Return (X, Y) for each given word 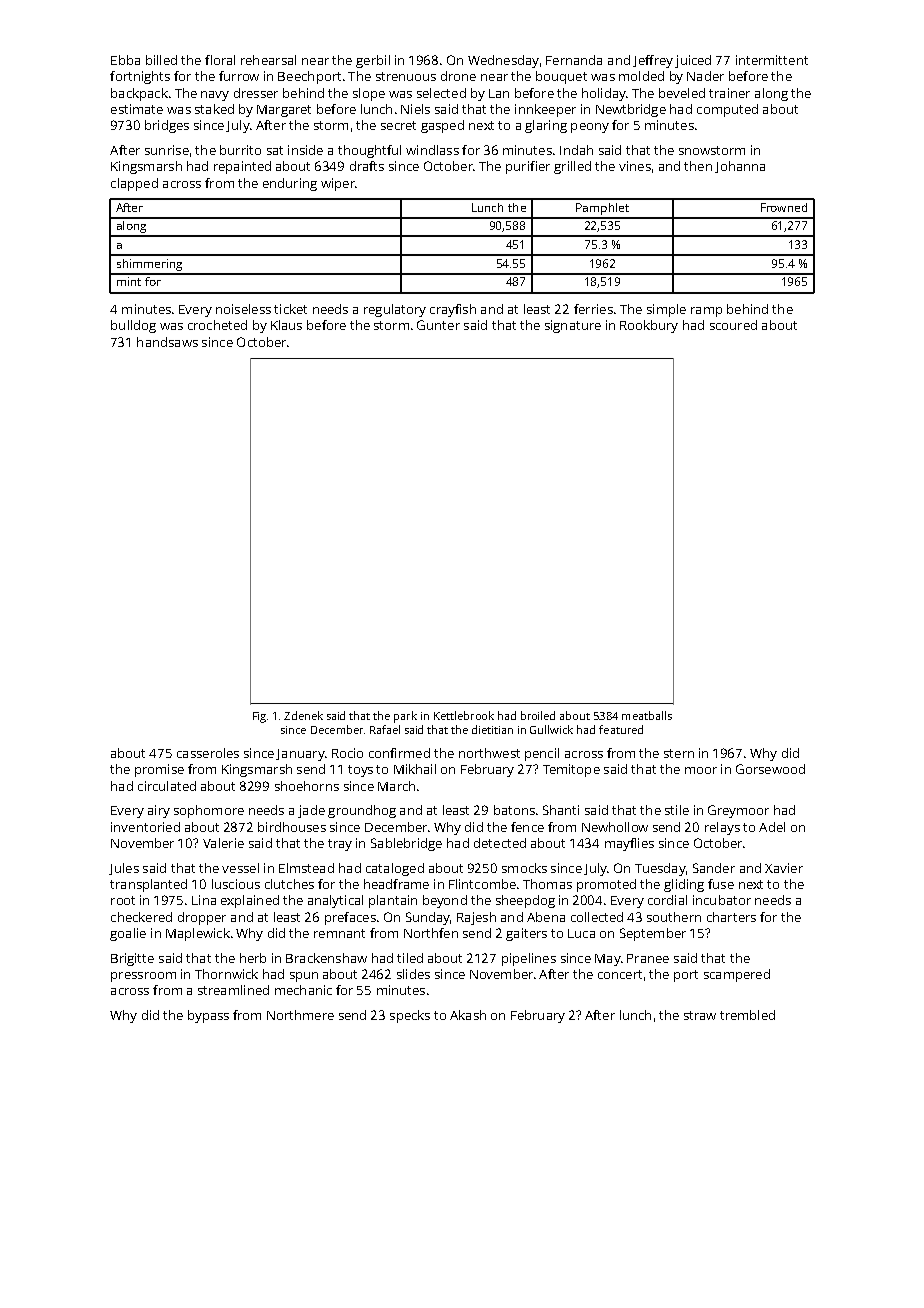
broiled (538, 715)
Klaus (286, 325)
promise (159, 770)
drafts (367, 166)
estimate (137, 109)
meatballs (647, 715)
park (405, 717)
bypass (208, 1016)
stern (679, 753)
